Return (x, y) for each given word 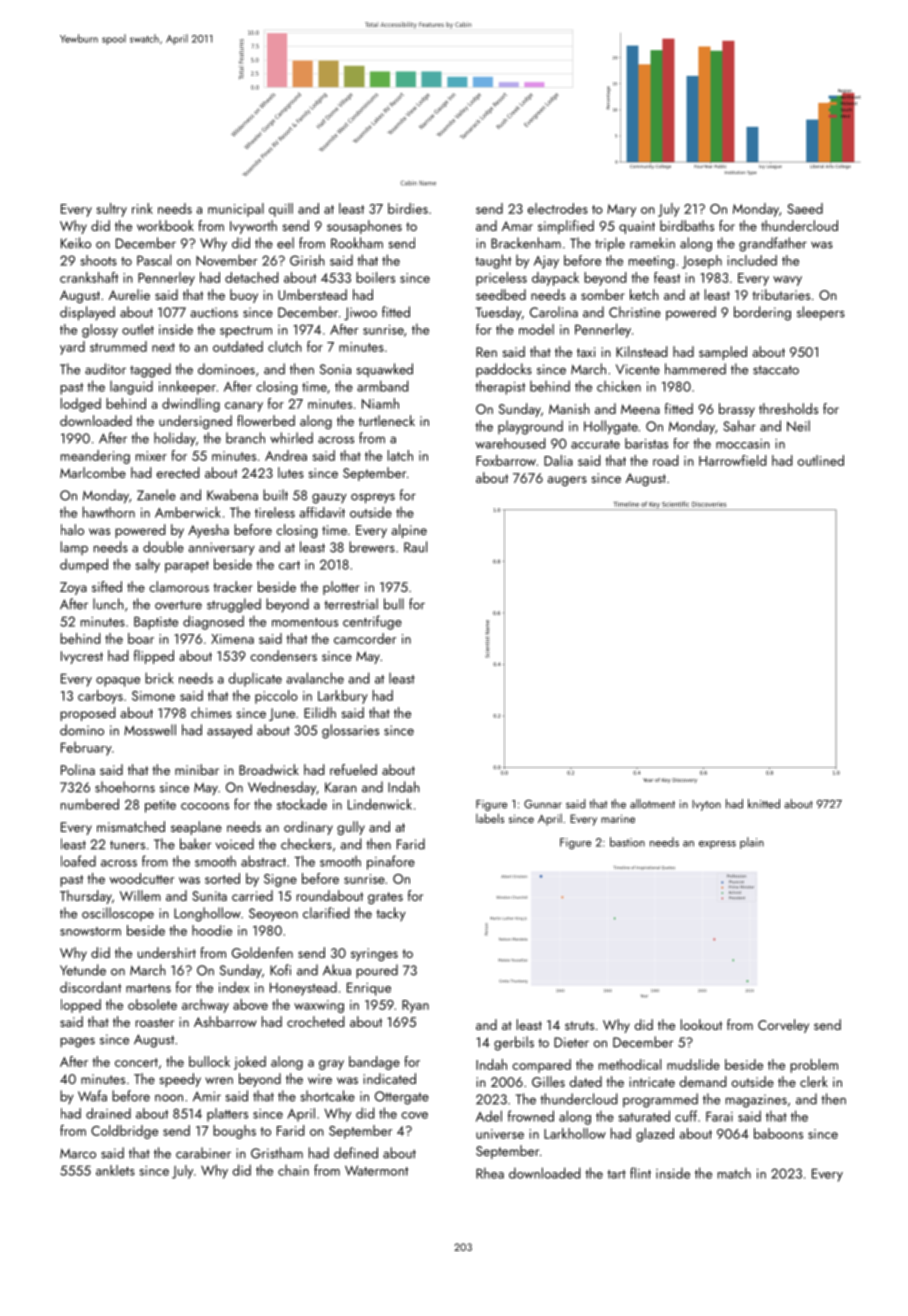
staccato (776, 370)
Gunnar (543, 804)
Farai (719, 1116)
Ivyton (706, 805)
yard (72, 348)
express (717, 845)
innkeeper (187, 387)
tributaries (781, 294)
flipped (154, 657)
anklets (115, 1170)
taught (493, 261)
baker (195, 844)
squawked (385, 370)
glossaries (350, 731)
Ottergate (402, 1098)
